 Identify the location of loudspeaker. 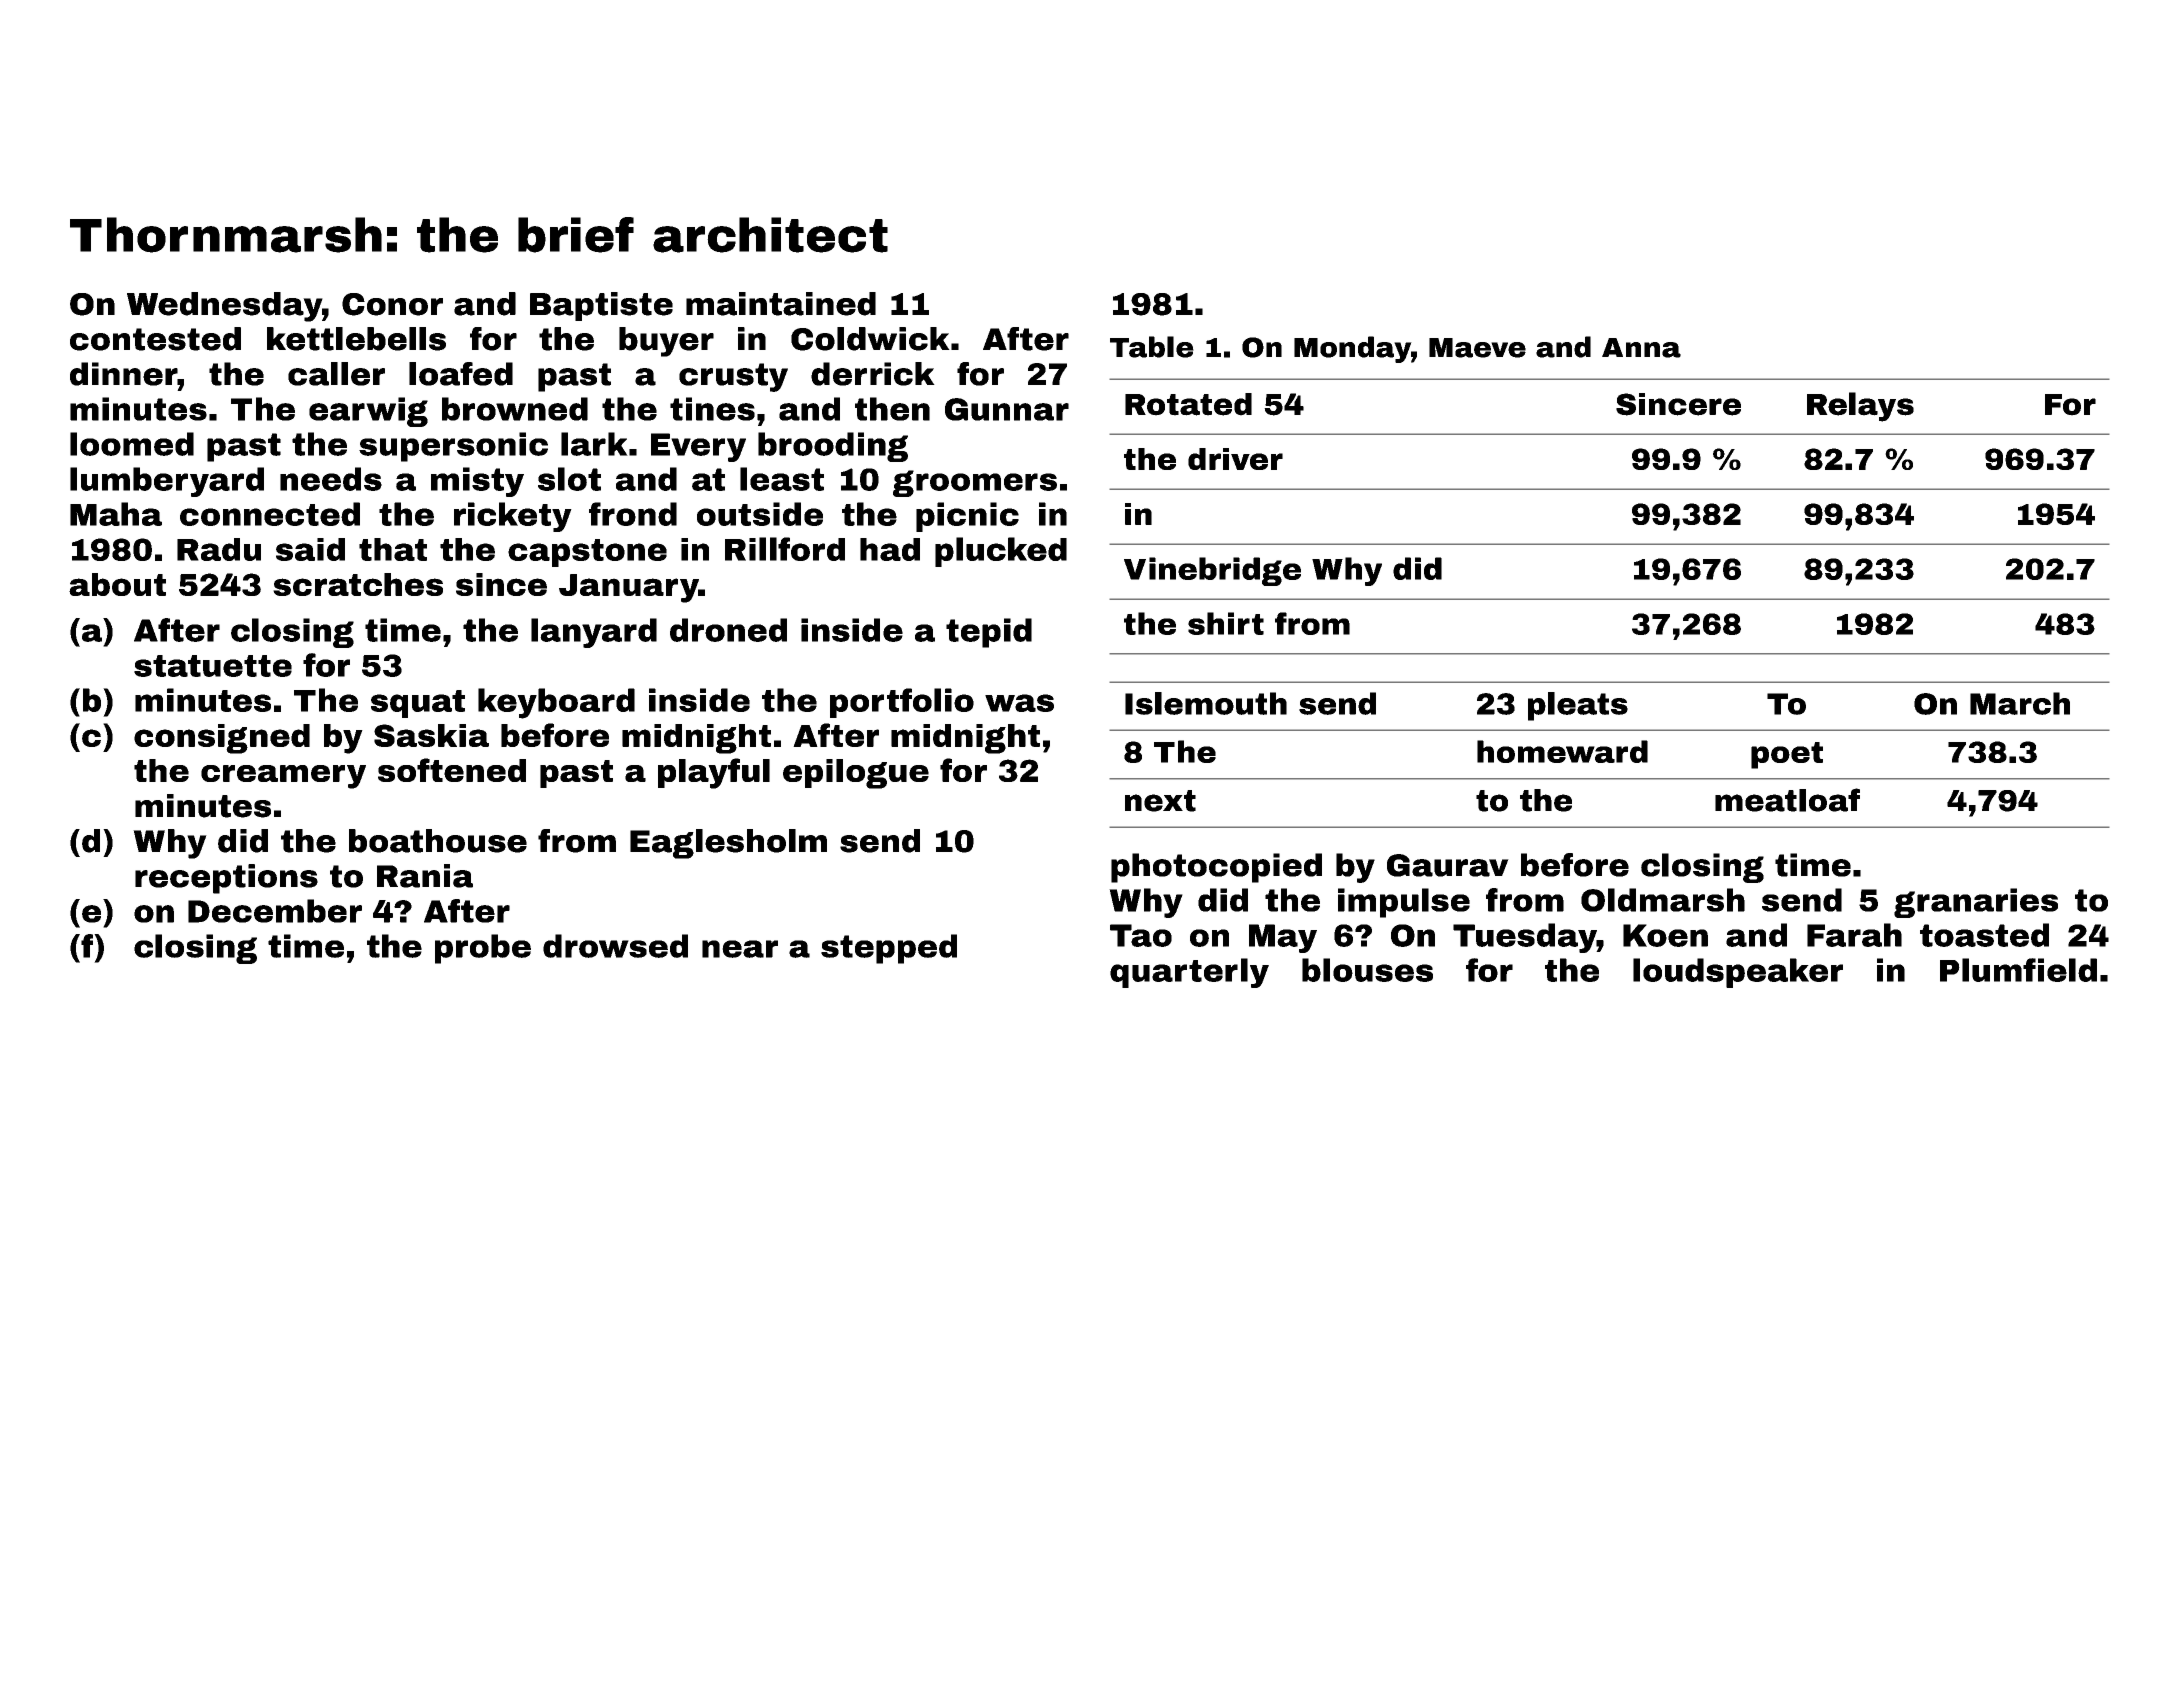
(1738, 973).
